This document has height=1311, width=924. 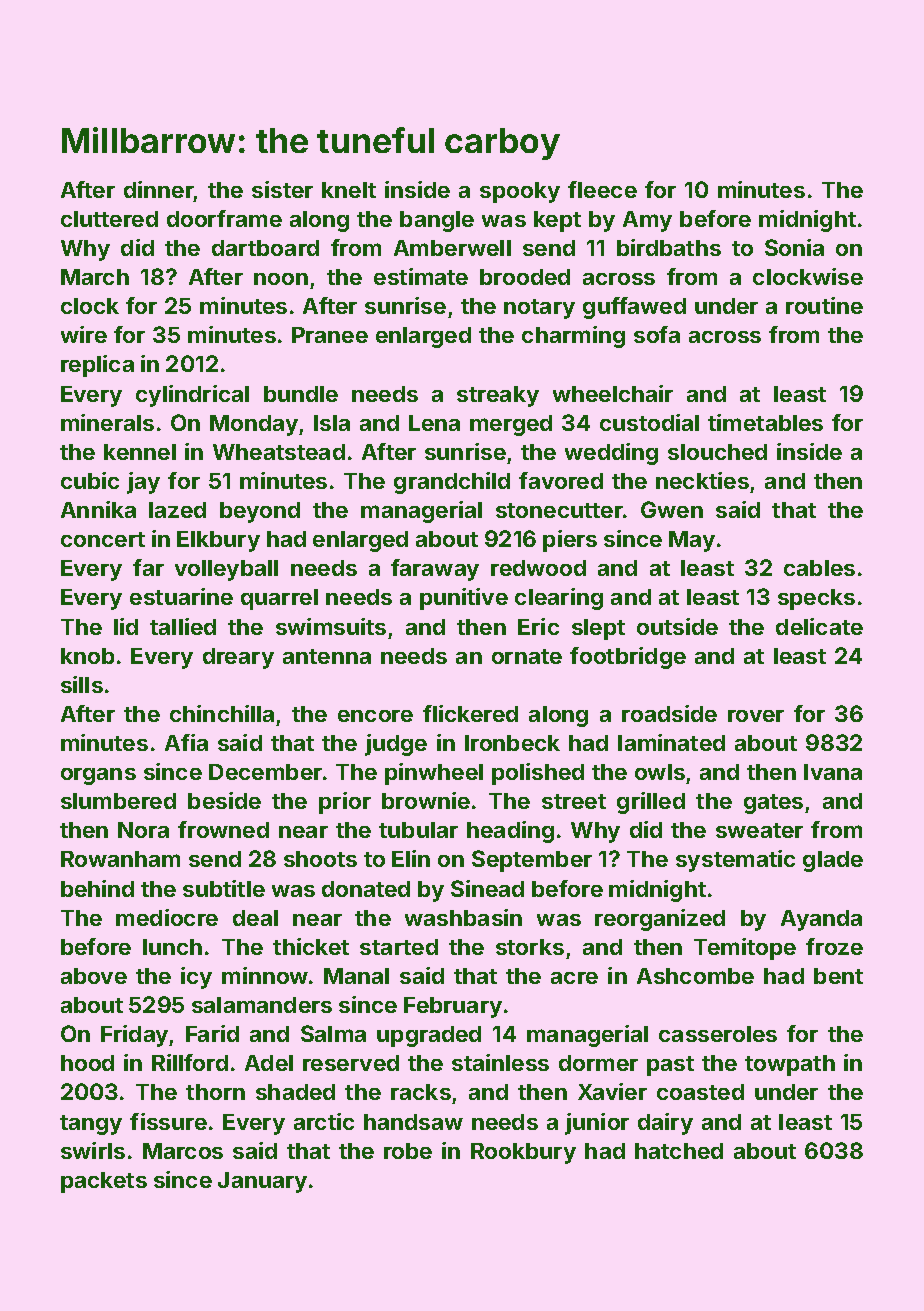 What do you see at coordinates (838, 976) in the document?
I see `bent` at bounding box center [838, 976].
